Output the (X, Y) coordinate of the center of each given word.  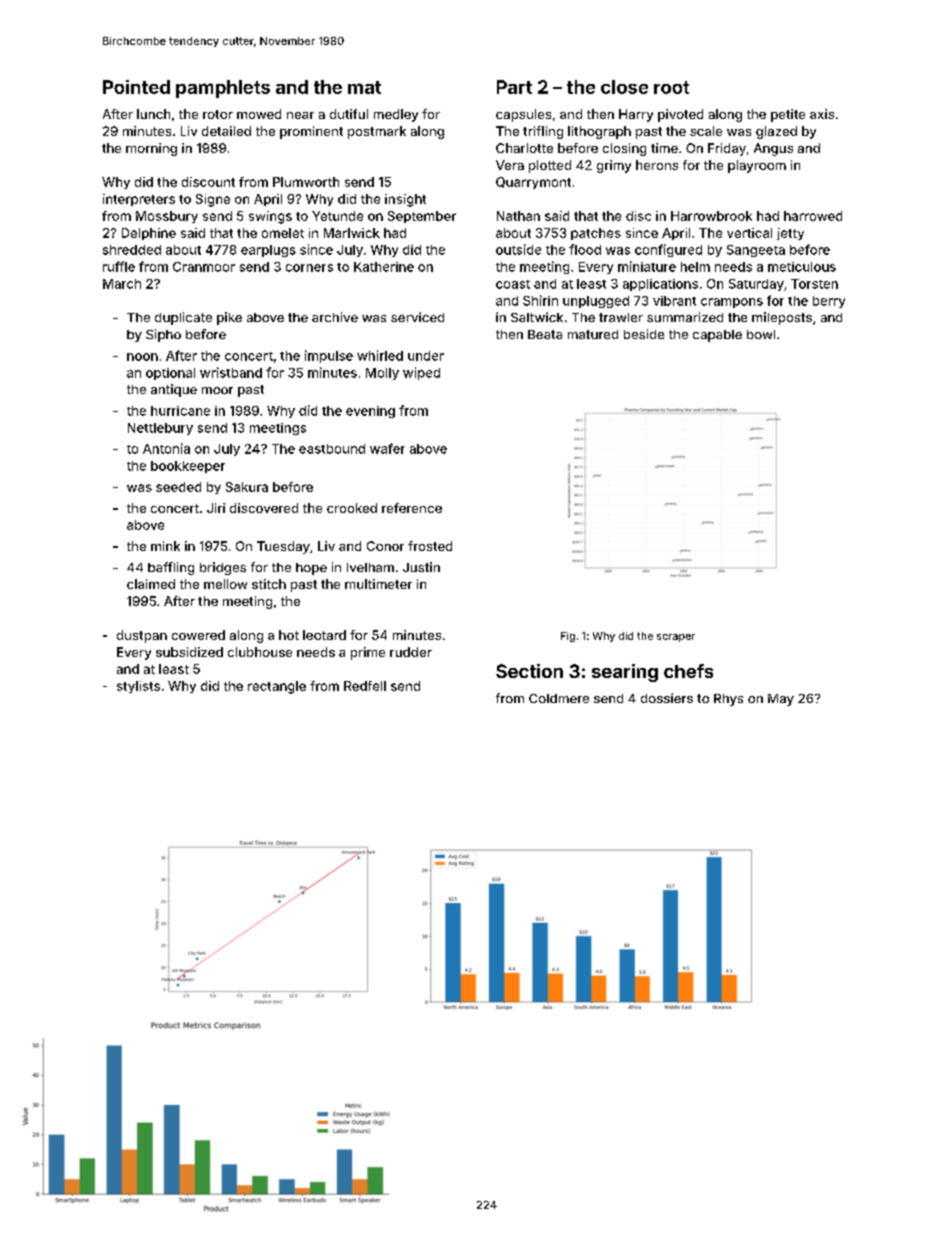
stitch (269, 584)
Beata (545, 334)
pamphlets (223, 89)
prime (368, 653)
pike (229, 318)
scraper (676, 638)
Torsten (814, 284)
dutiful (349, 114)
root (671, 87)
